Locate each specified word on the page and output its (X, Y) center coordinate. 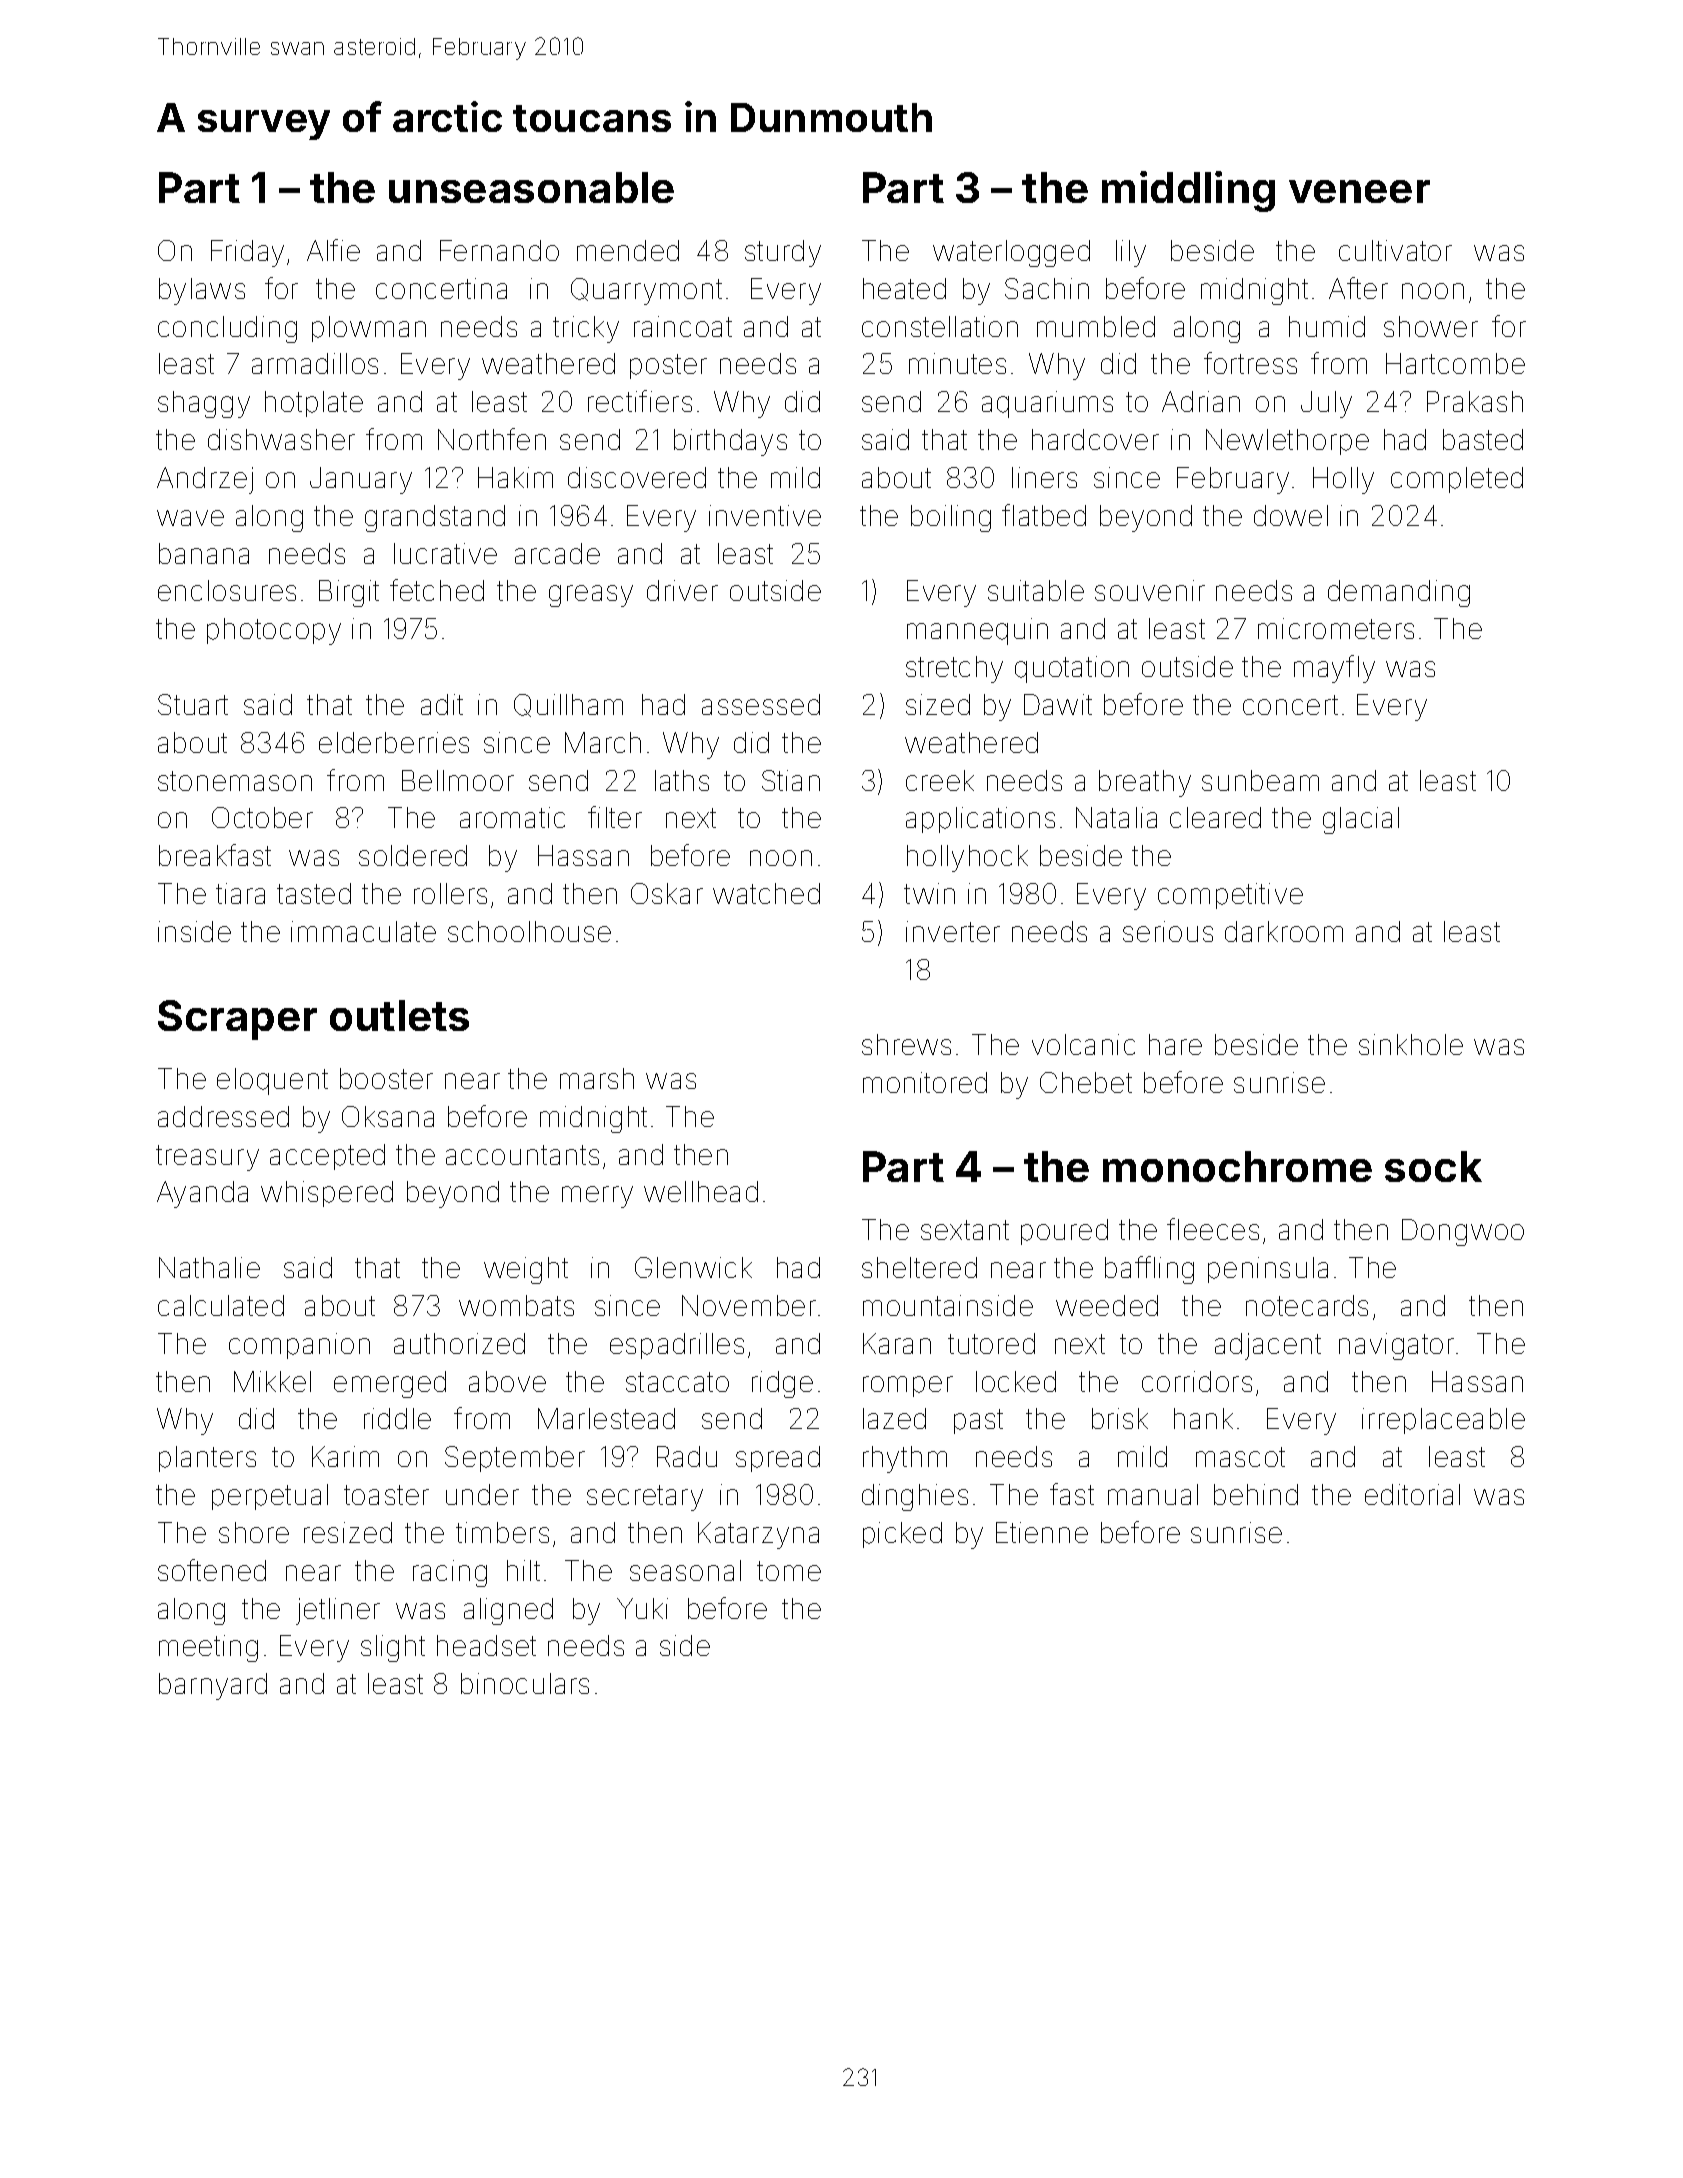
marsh (597, 1078)
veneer (1359, 191)
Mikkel (272, 1381)
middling (1188, 191)
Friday (247, 253)
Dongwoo (1463, 1232)
